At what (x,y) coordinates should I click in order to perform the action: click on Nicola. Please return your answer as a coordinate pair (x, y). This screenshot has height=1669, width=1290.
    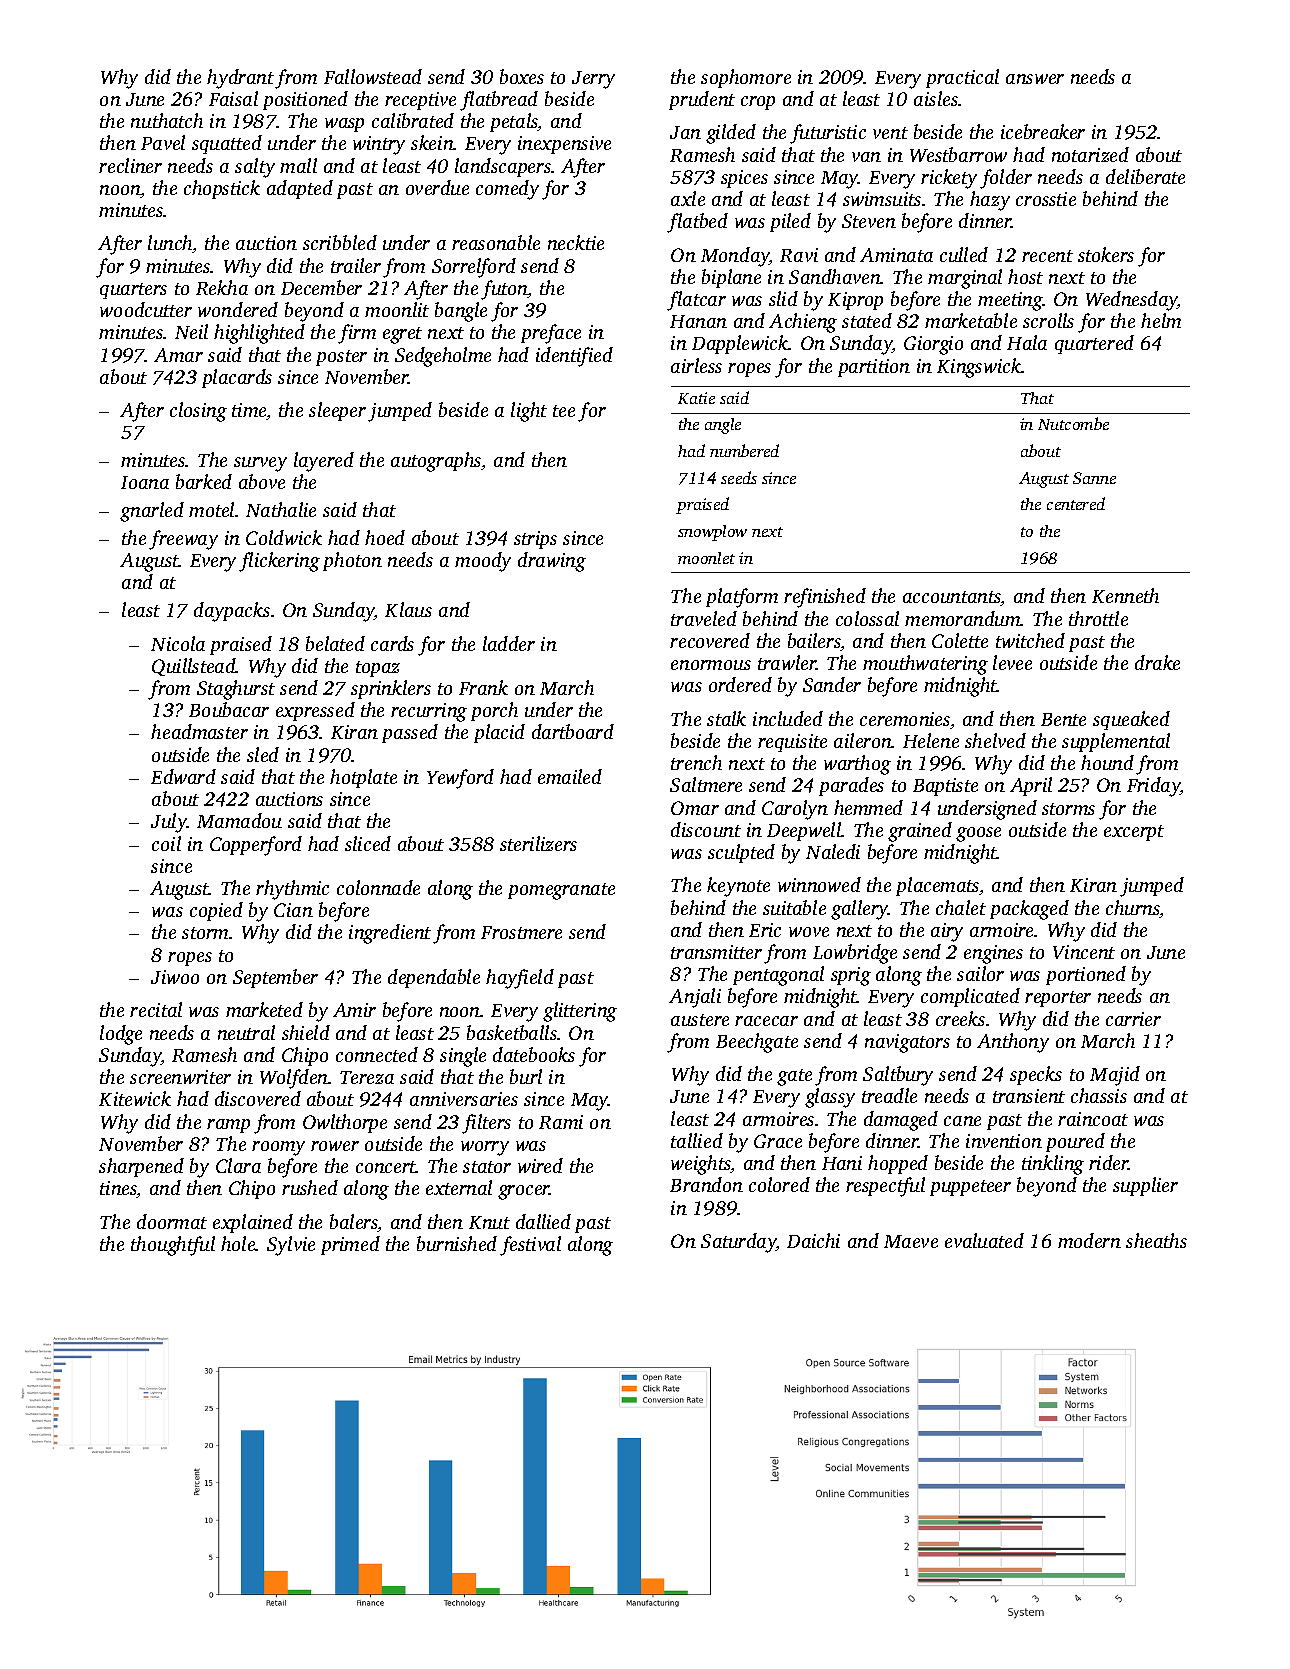
    Looking at the image, I should click on (178, 643).
